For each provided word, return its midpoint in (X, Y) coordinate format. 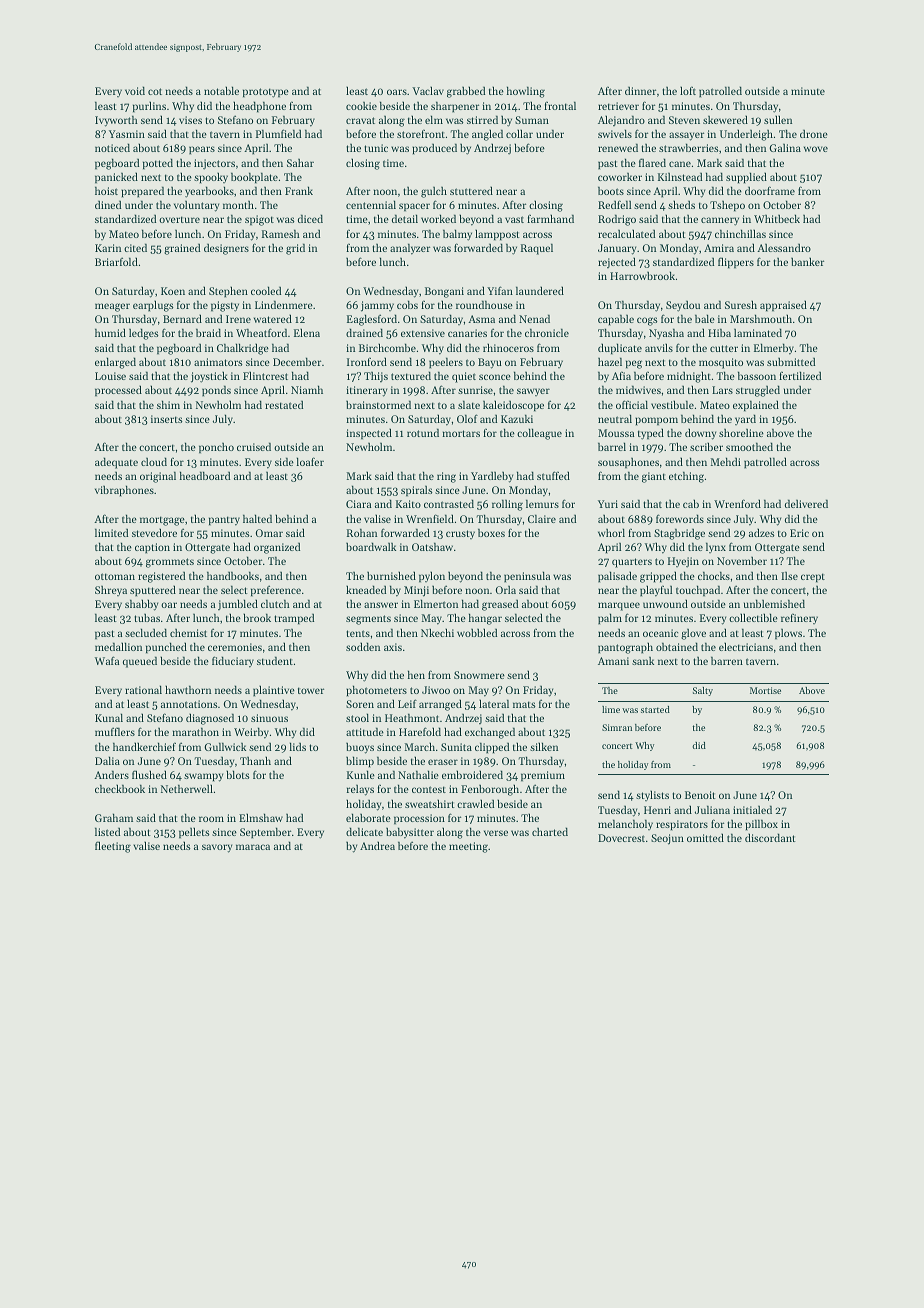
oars (397, 92)
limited (111, 532)
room (211, 819)
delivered (806, 503)
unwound (665, 603)
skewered (725, 119)
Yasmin (127, 134)
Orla (506, 590)
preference (276, 591)
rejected (617, 262)
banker (807, 262)
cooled (266, 290)
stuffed (553, 475)
